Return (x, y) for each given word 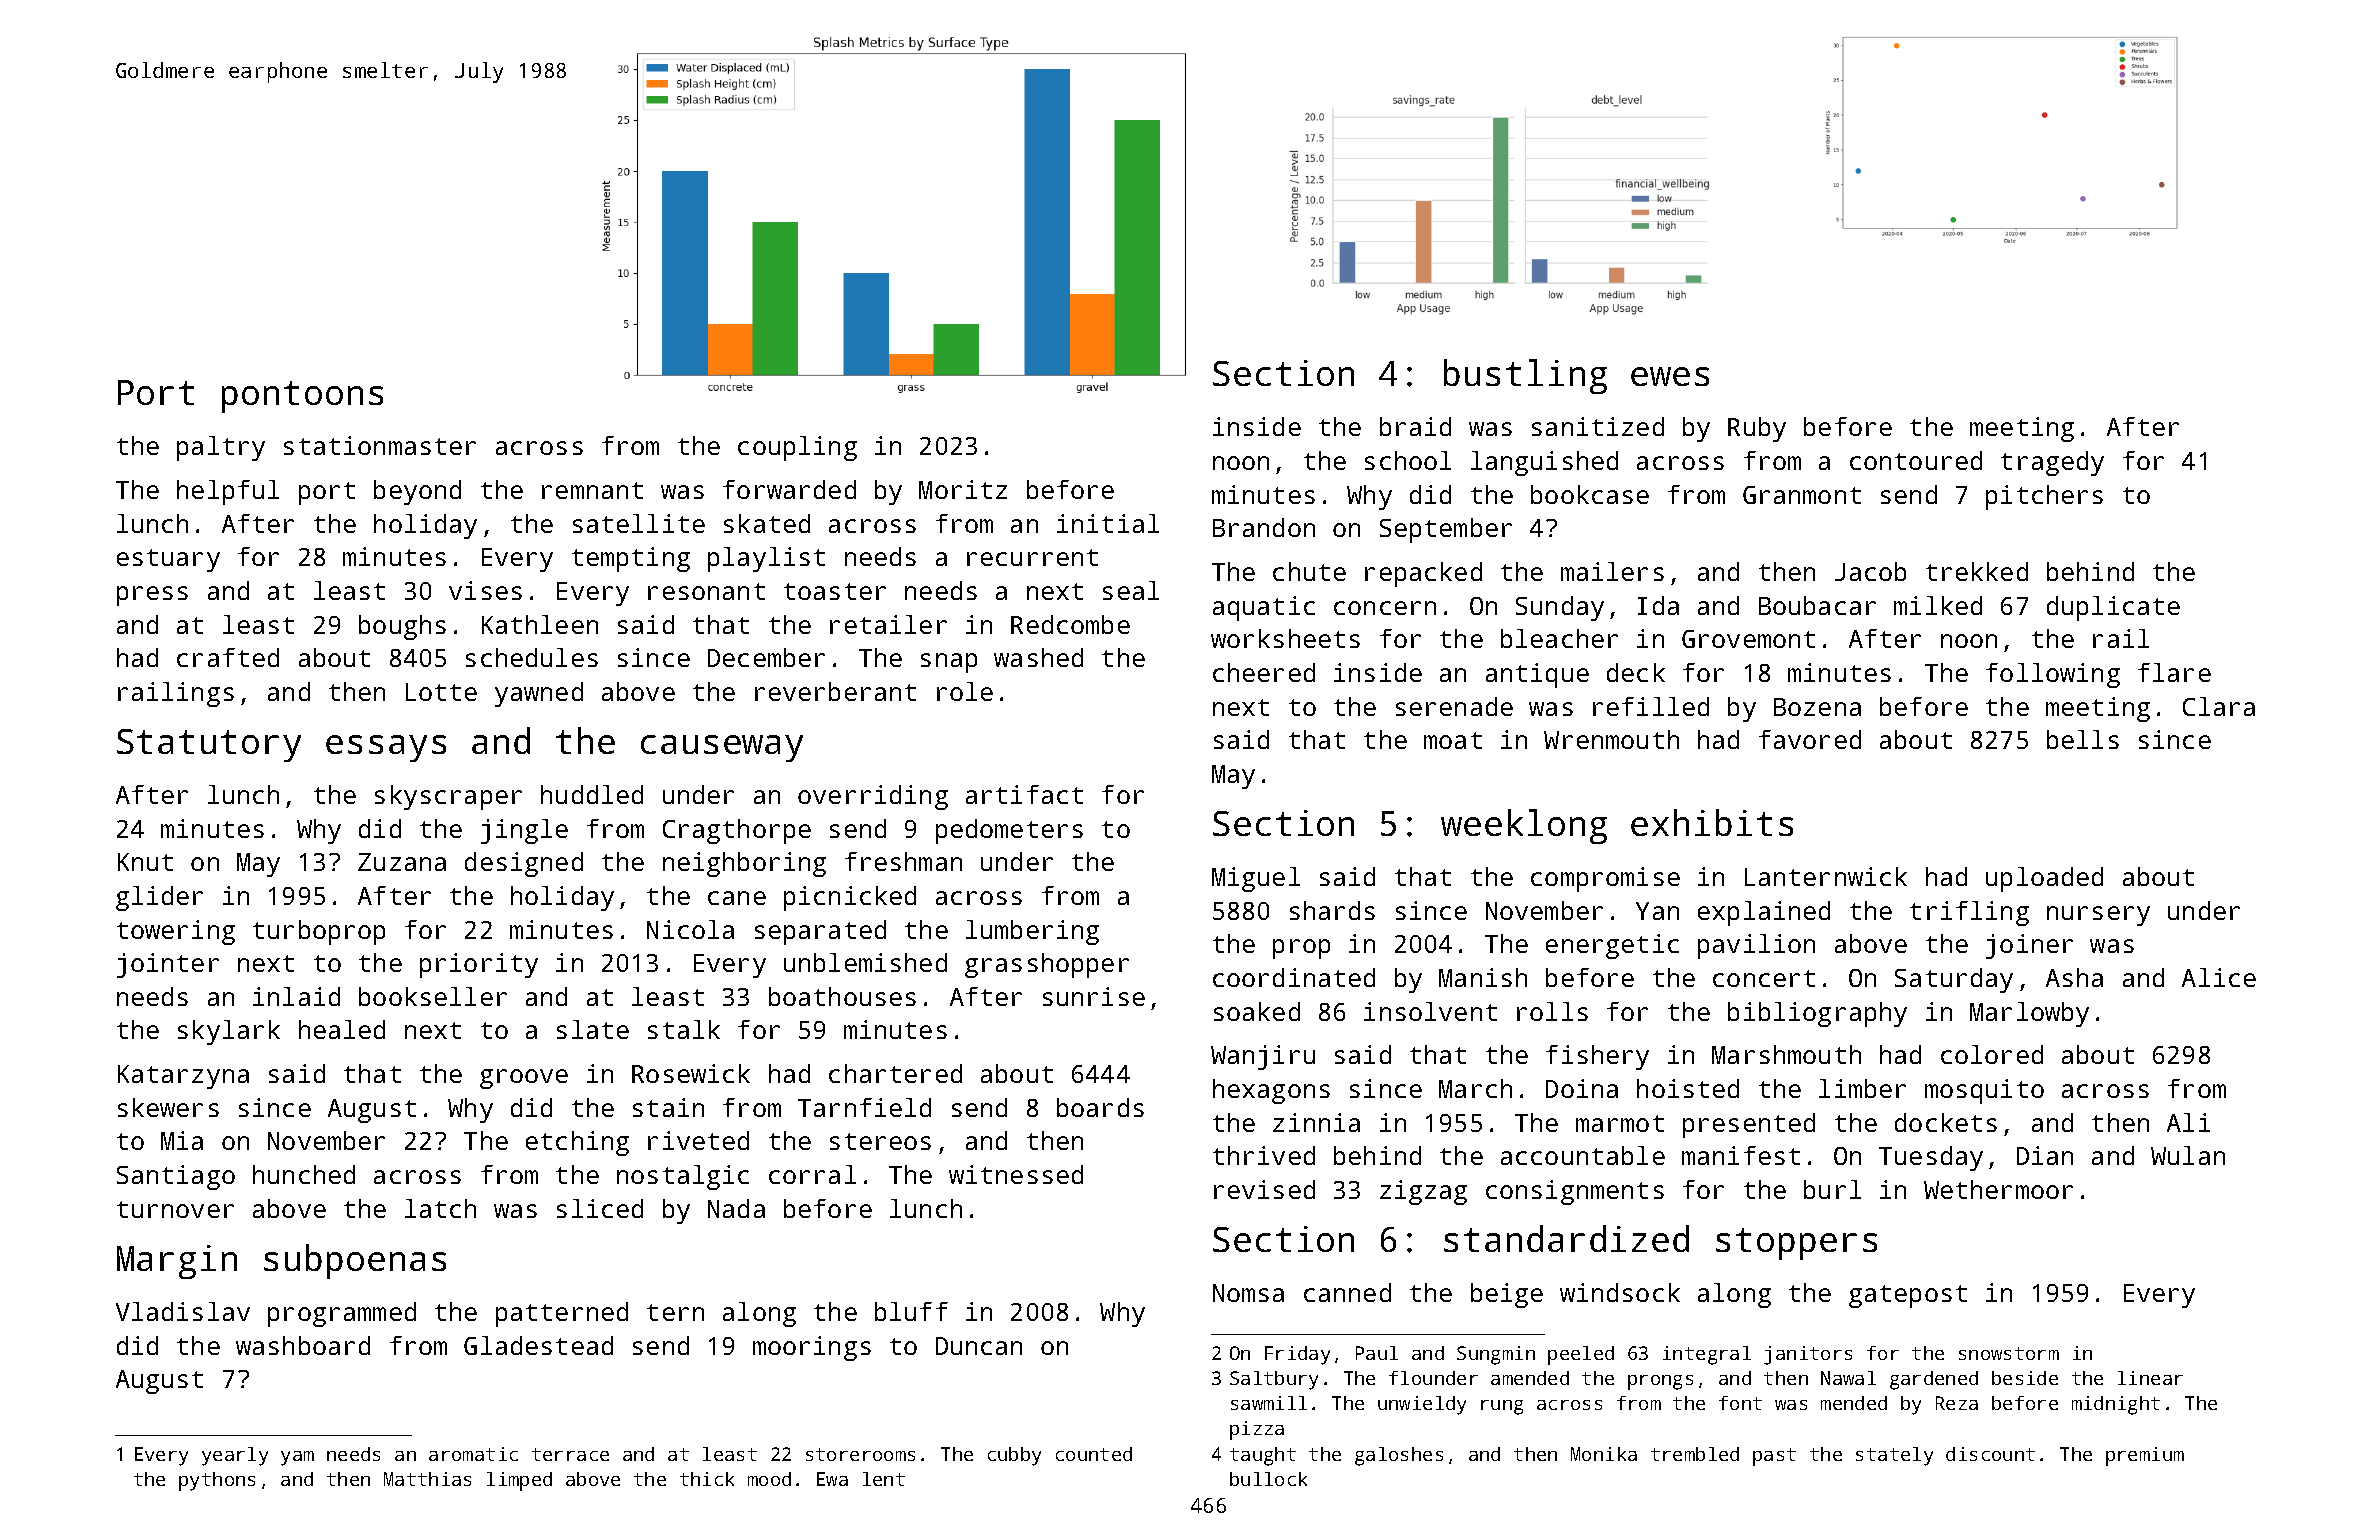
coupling (797, 448)
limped (519, 1481)
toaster (835, 591)
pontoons (302, 397)
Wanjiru (1263, 1057)
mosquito (1984, 1091)
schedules (532, 657)
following (2053, 675)
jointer (168, 965)
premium (2145, 1456)
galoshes (1399, 1456)
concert (1764, 978)
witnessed (1016, 1174)
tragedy (2052, 463)
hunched (304, 1174)
